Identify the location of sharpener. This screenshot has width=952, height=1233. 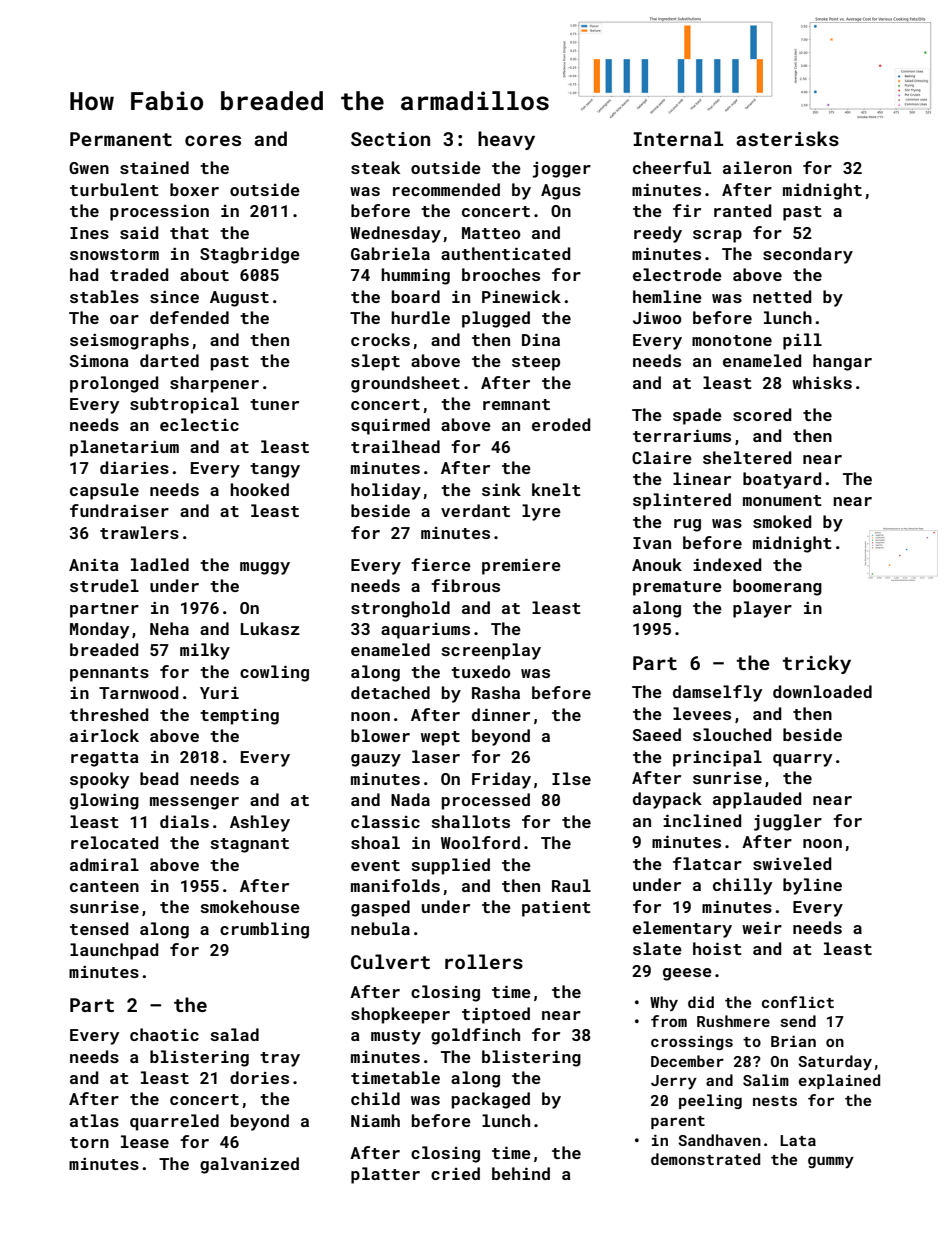
(214, 384).
